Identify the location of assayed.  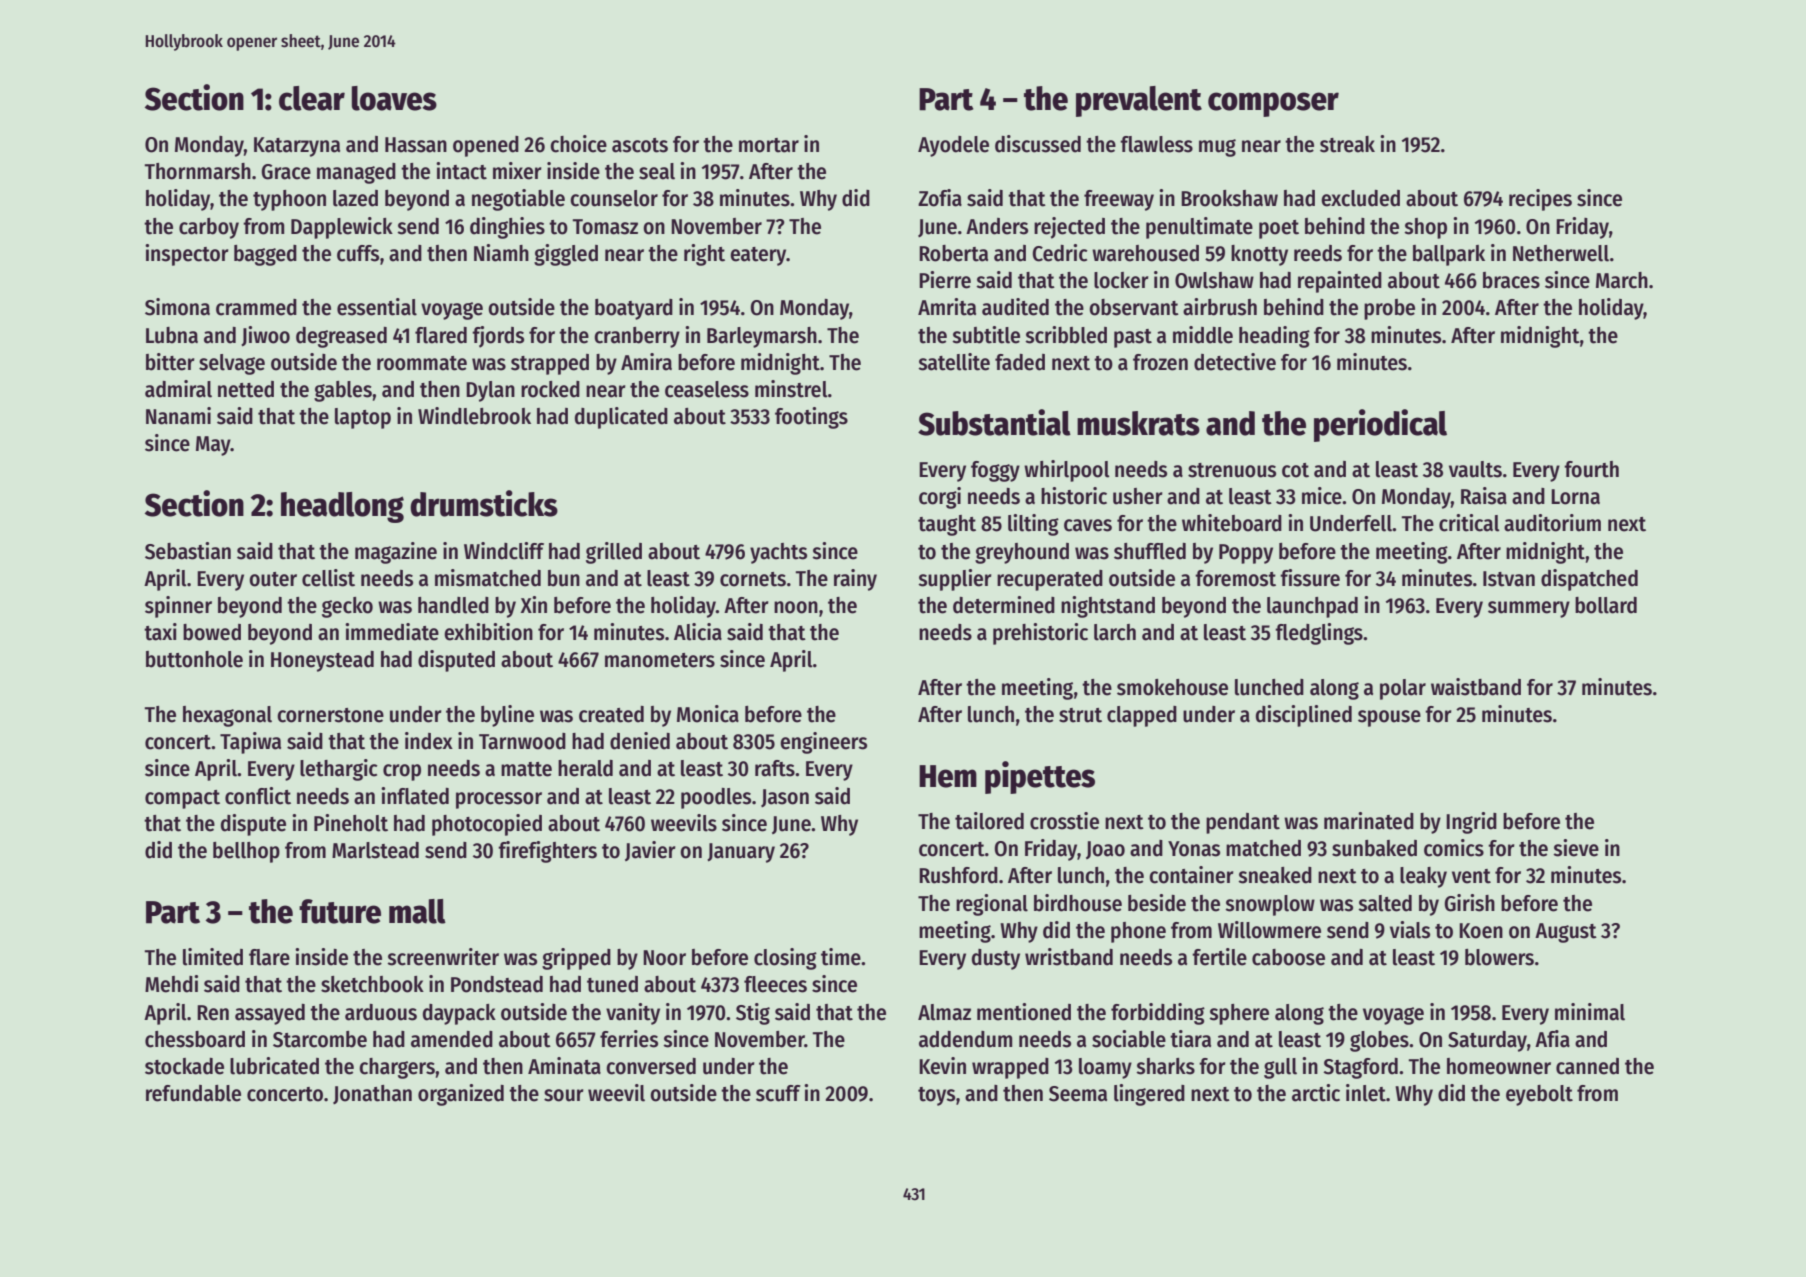
(270, 1014).
